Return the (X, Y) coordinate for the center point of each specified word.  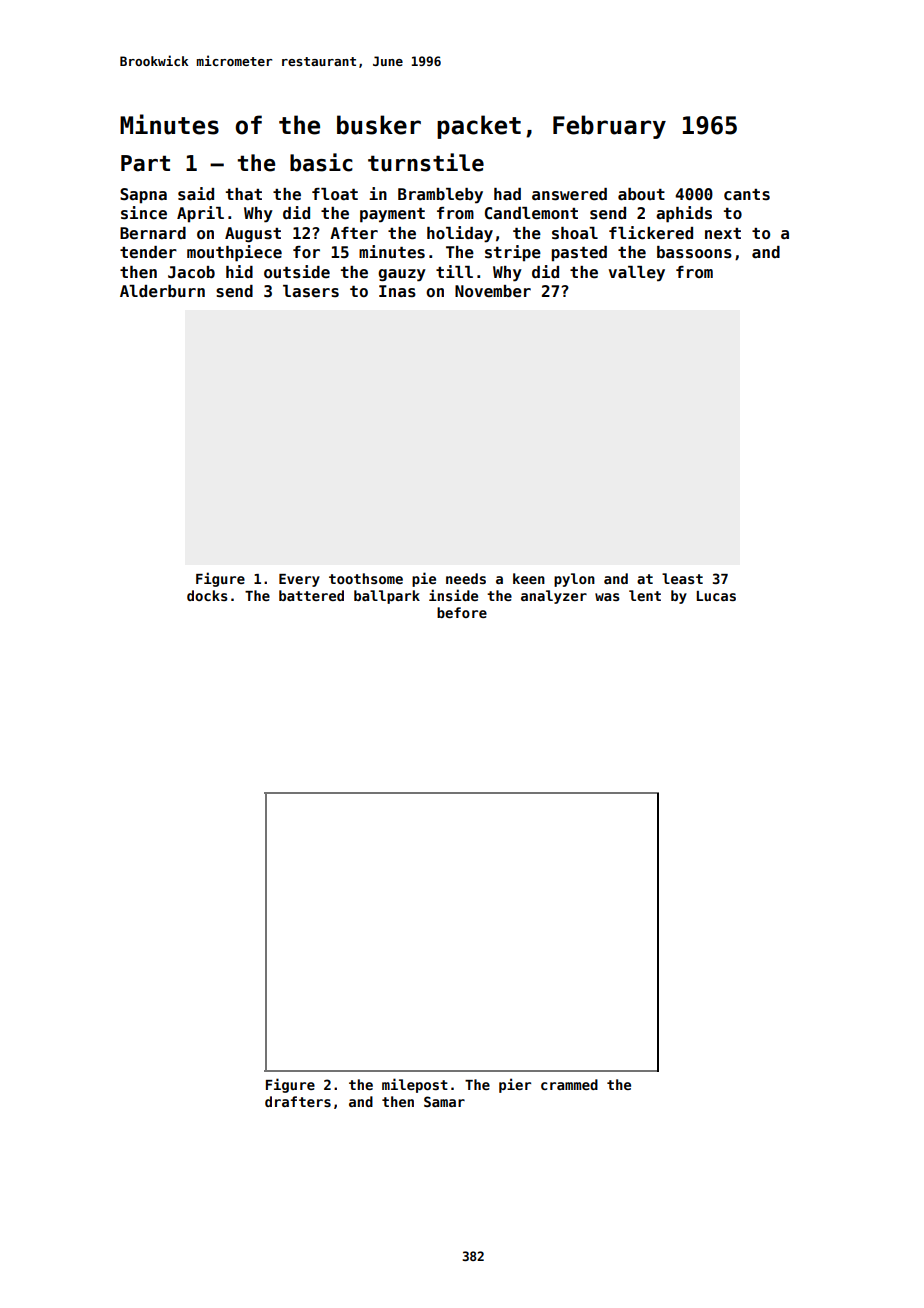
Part (145, 163)
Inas (397, 291)
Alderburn (162, 291)
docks (207, 595)
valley (637, 274)
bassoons (694, 252)
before (462, 612)
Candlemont (531, 213)
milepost (415, 1085)
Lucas (716, 596)
